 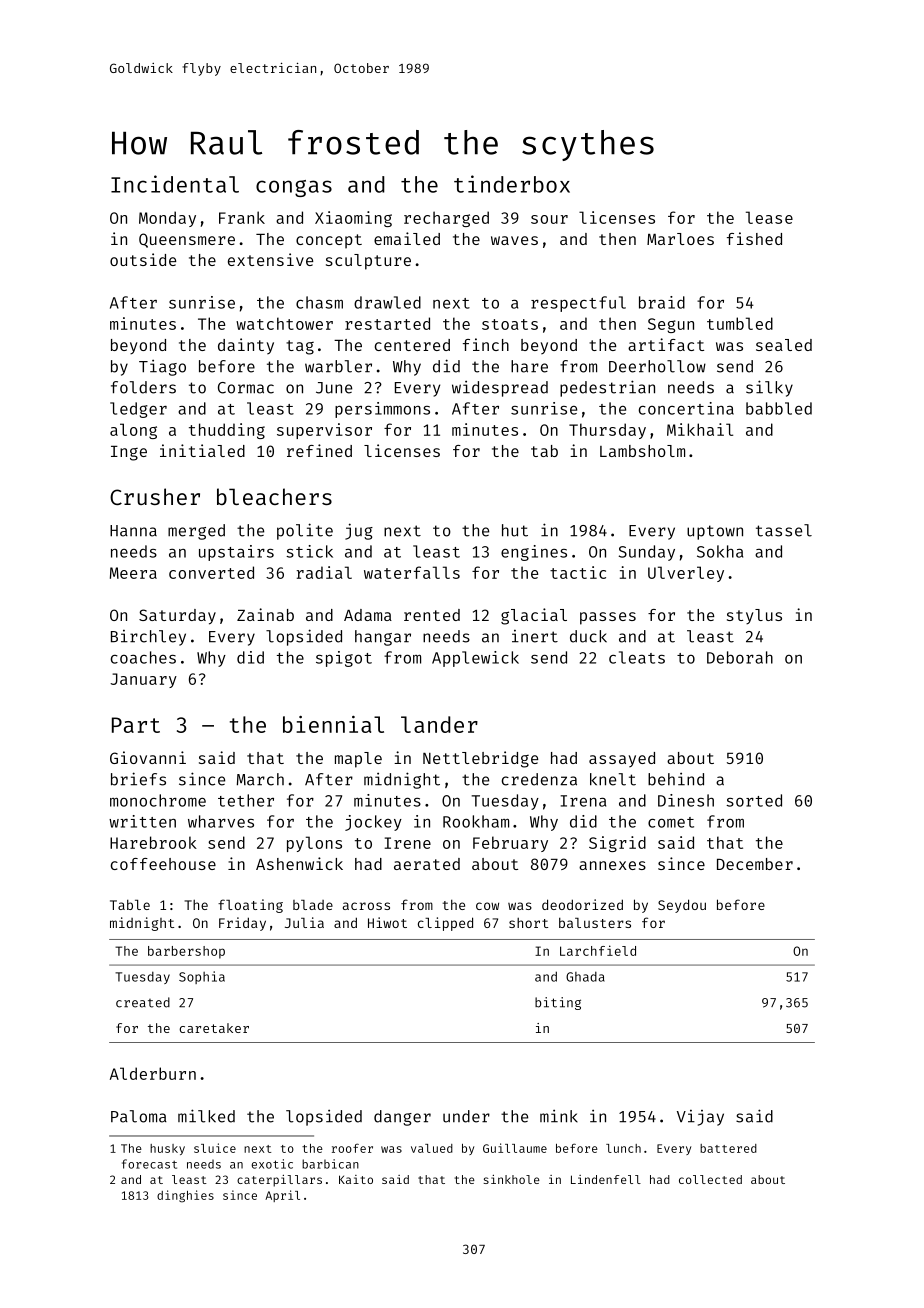 What do you see at coordinates (162, 368) in the document?
I see `Tiago` at bounding box center [162, 368].
